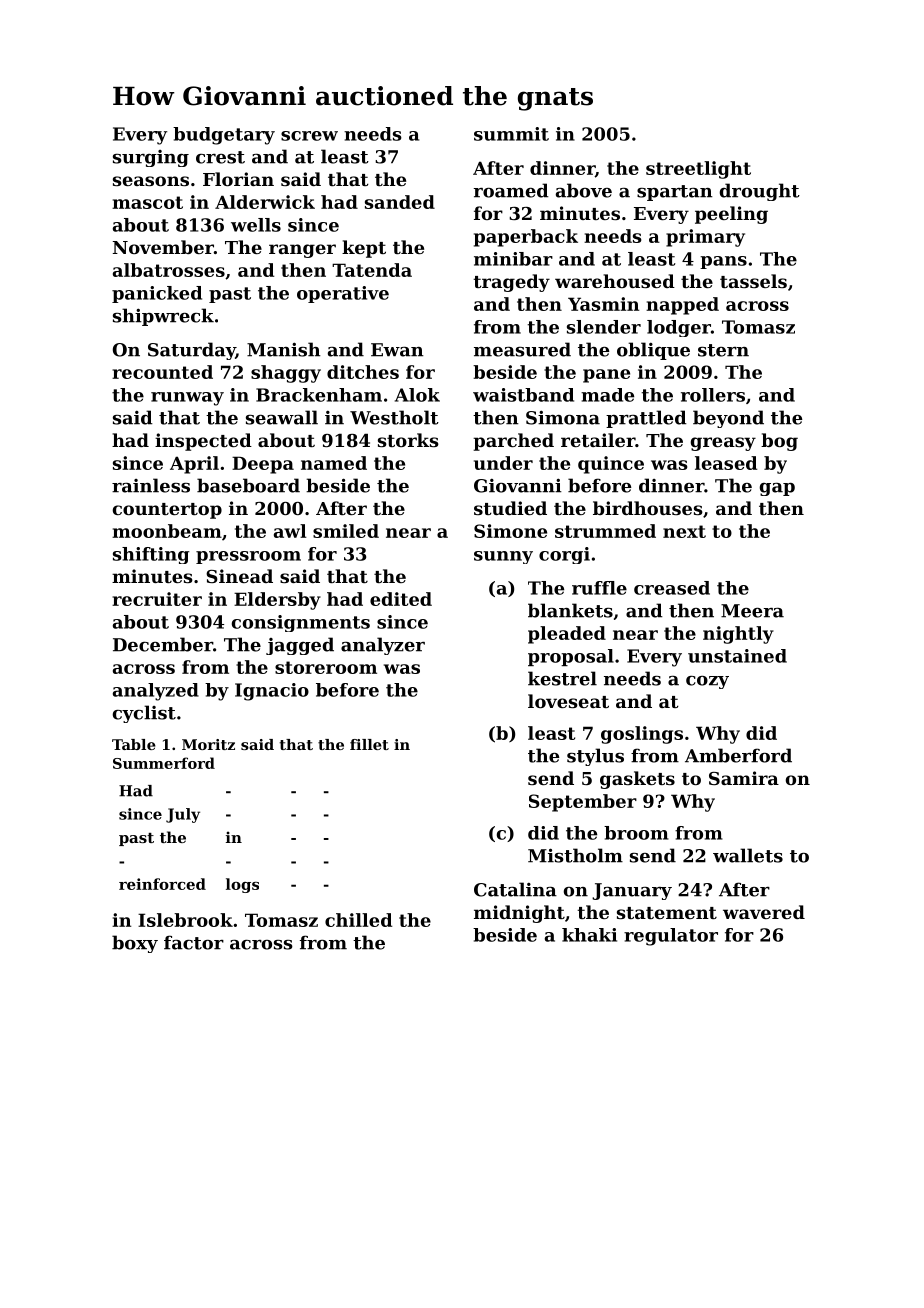 The image size is (924, 1308). I want to click on prattled, so click(646, 419).
